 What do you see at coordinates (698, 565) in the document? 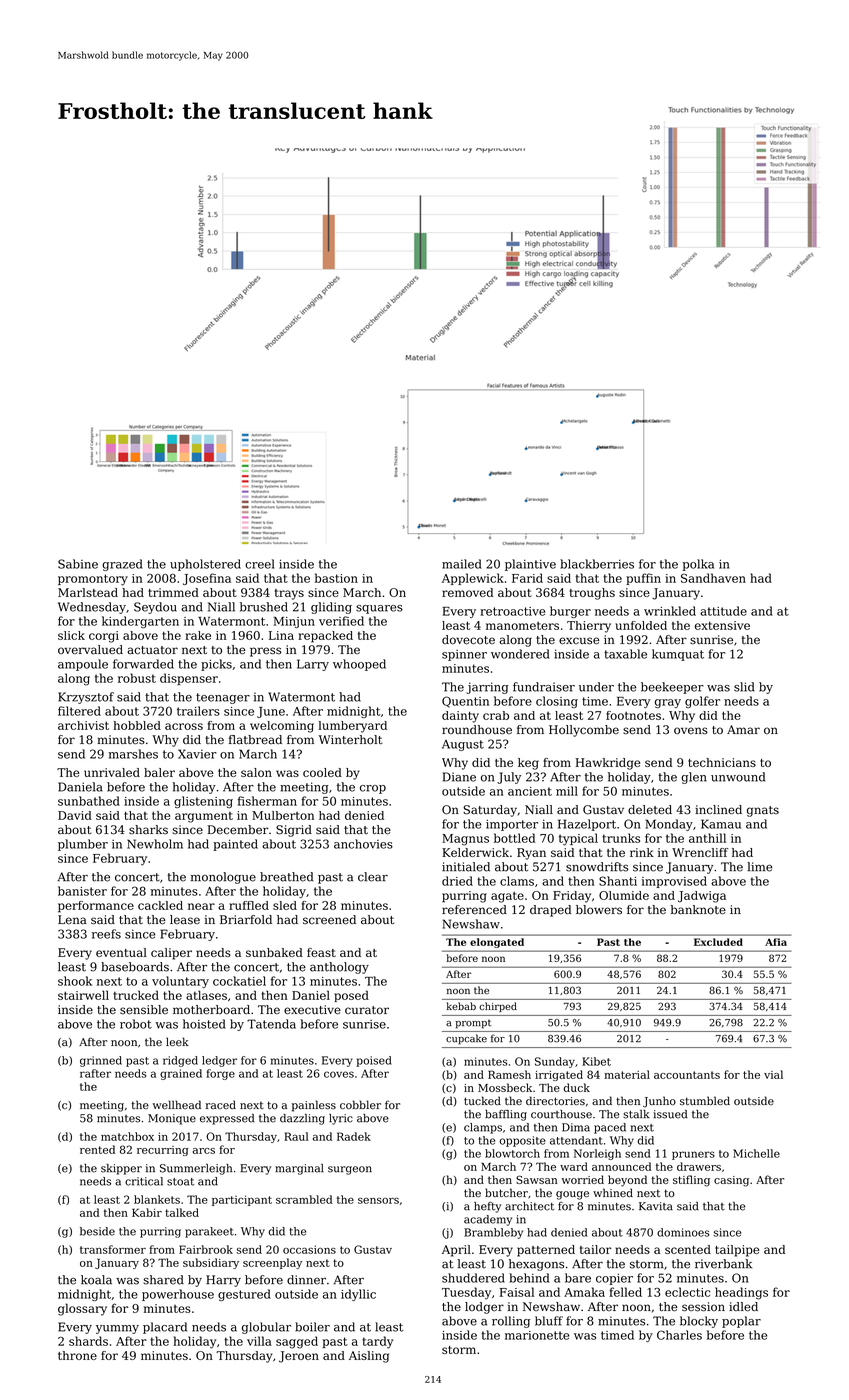
I see `polka` at bounding box center [698, 565].
